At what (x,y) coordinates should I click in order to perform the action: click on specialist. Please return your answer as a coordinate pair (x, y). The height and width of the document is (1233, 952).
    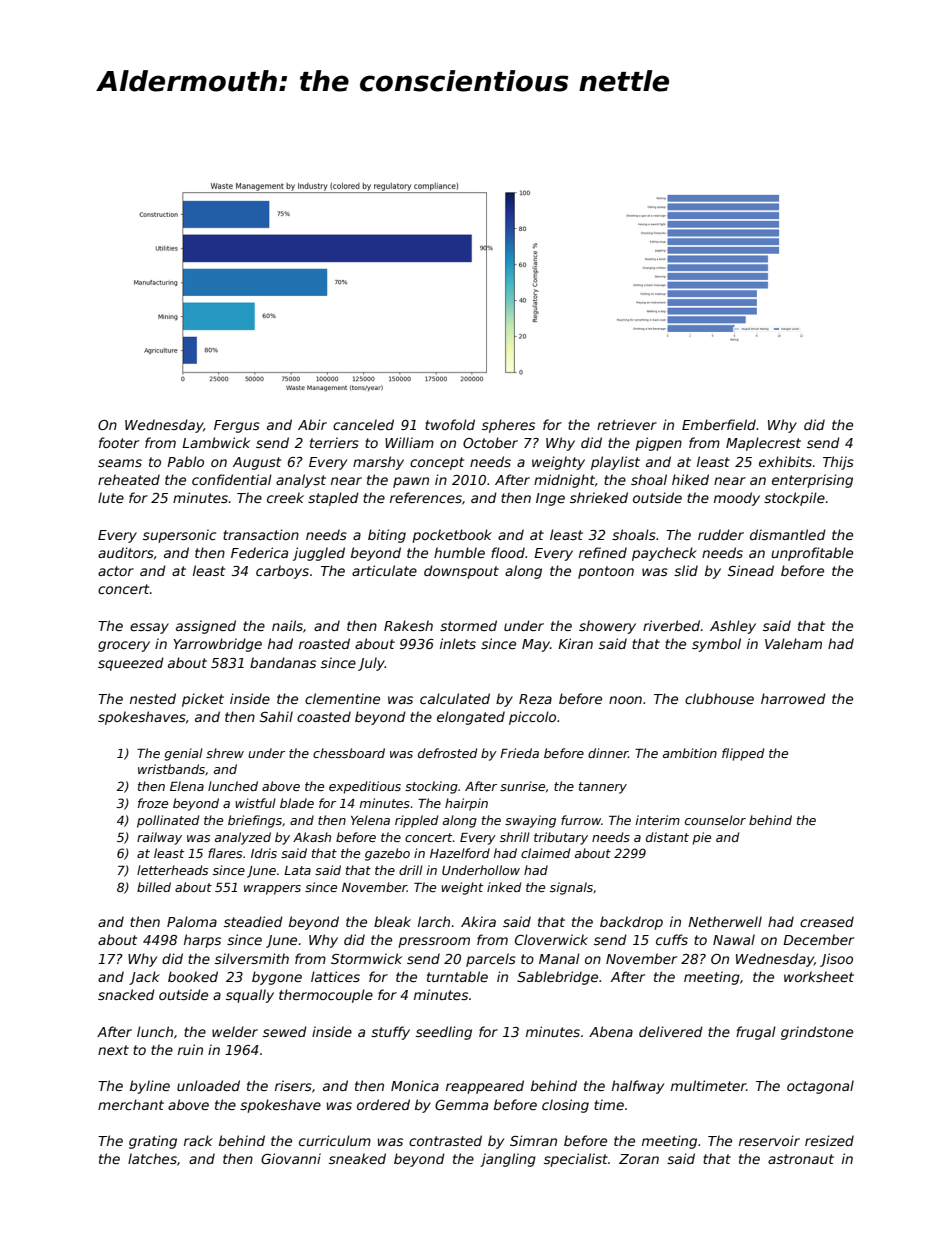
    Looking at the image, I should click on (576, 1160).
